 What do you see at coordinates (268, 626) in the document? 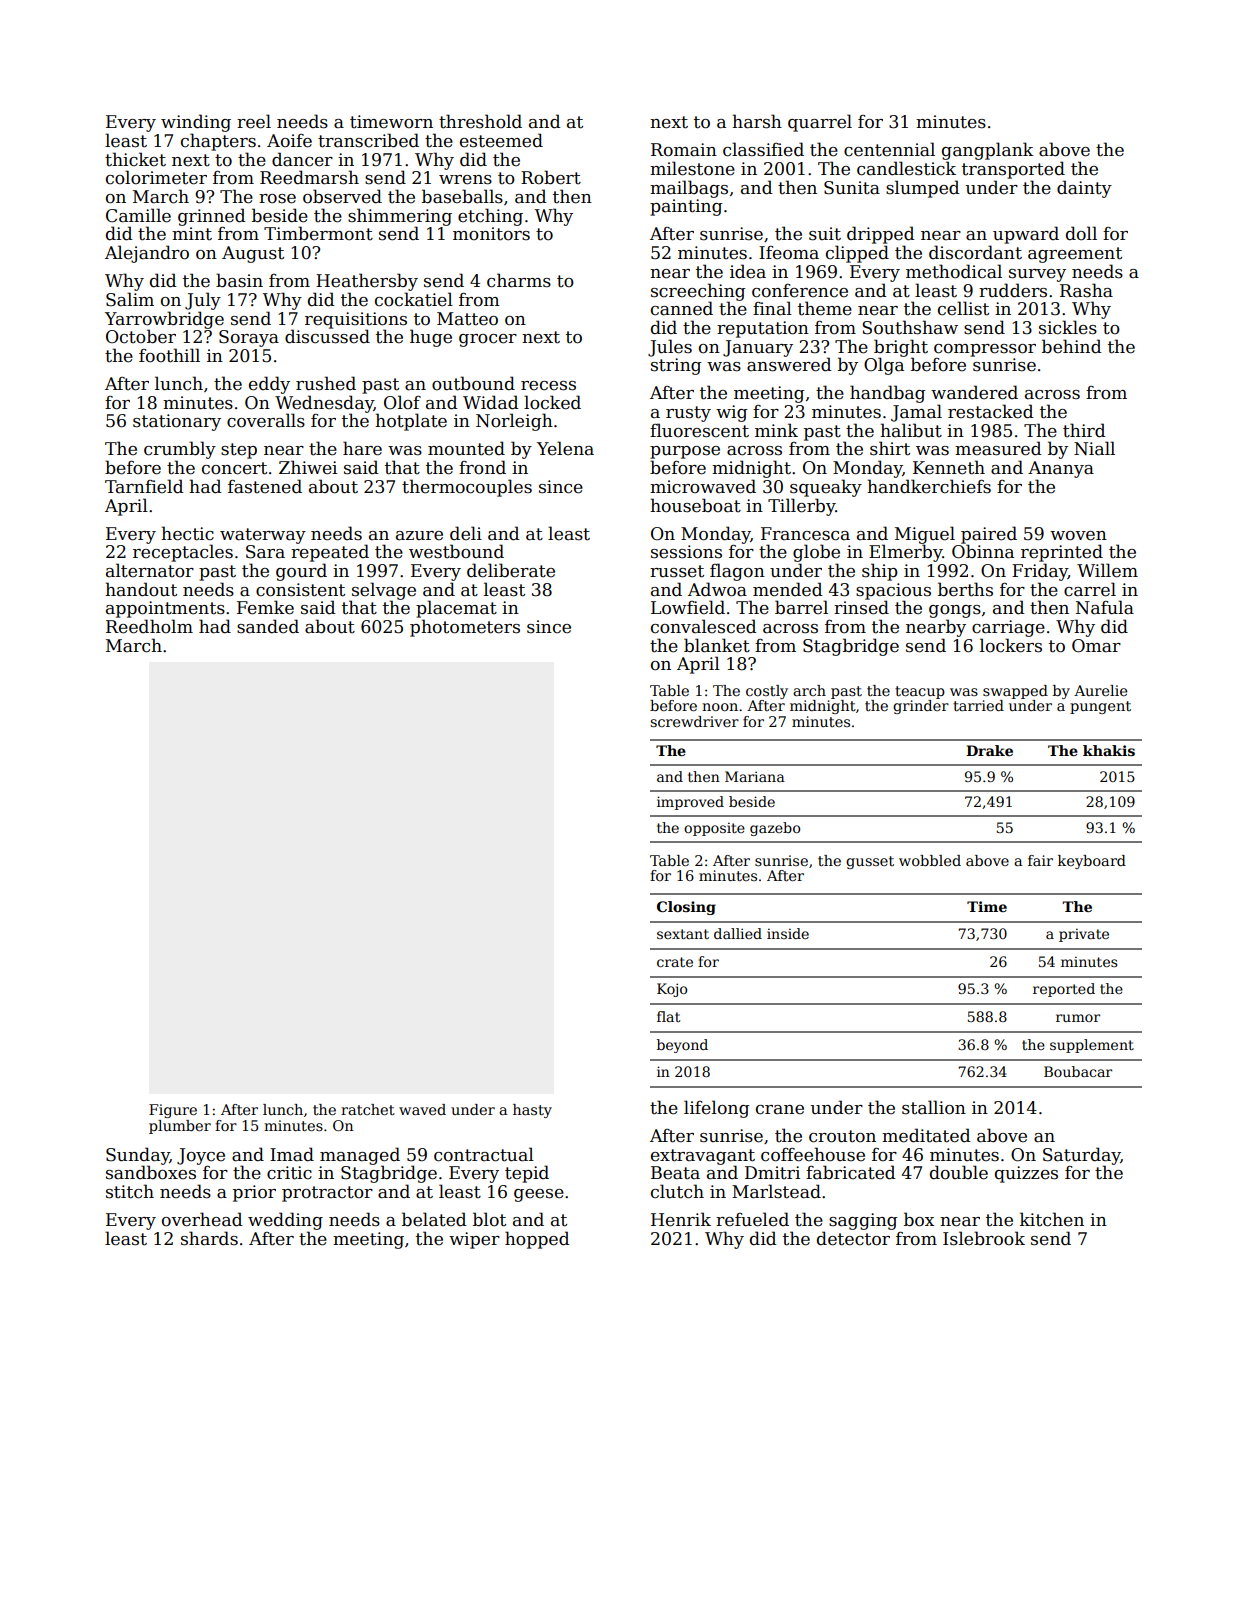
I see `sanded` at bounding box center [268, 626].
